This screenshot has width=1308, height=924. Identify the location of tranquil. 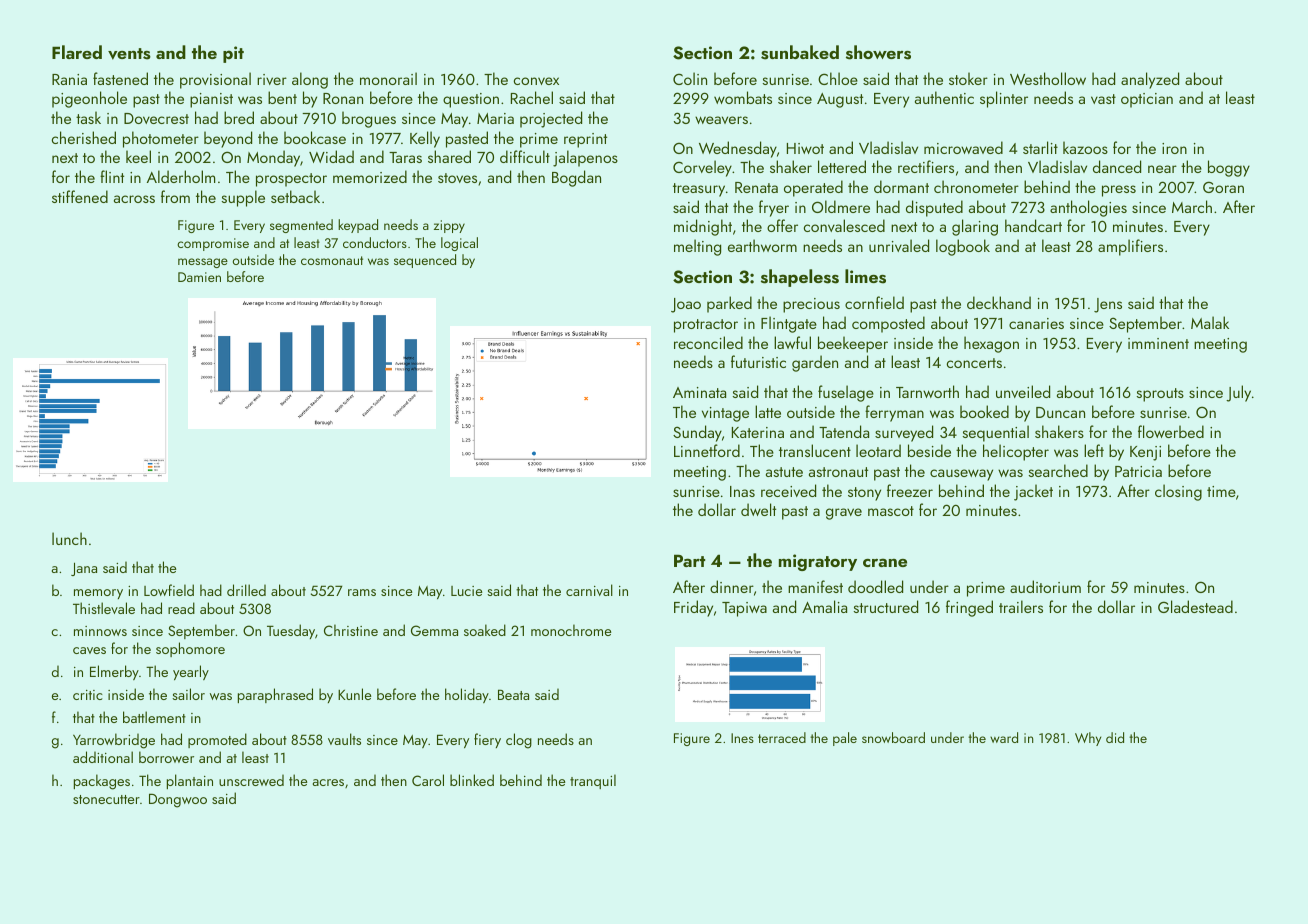
(593, 781).
